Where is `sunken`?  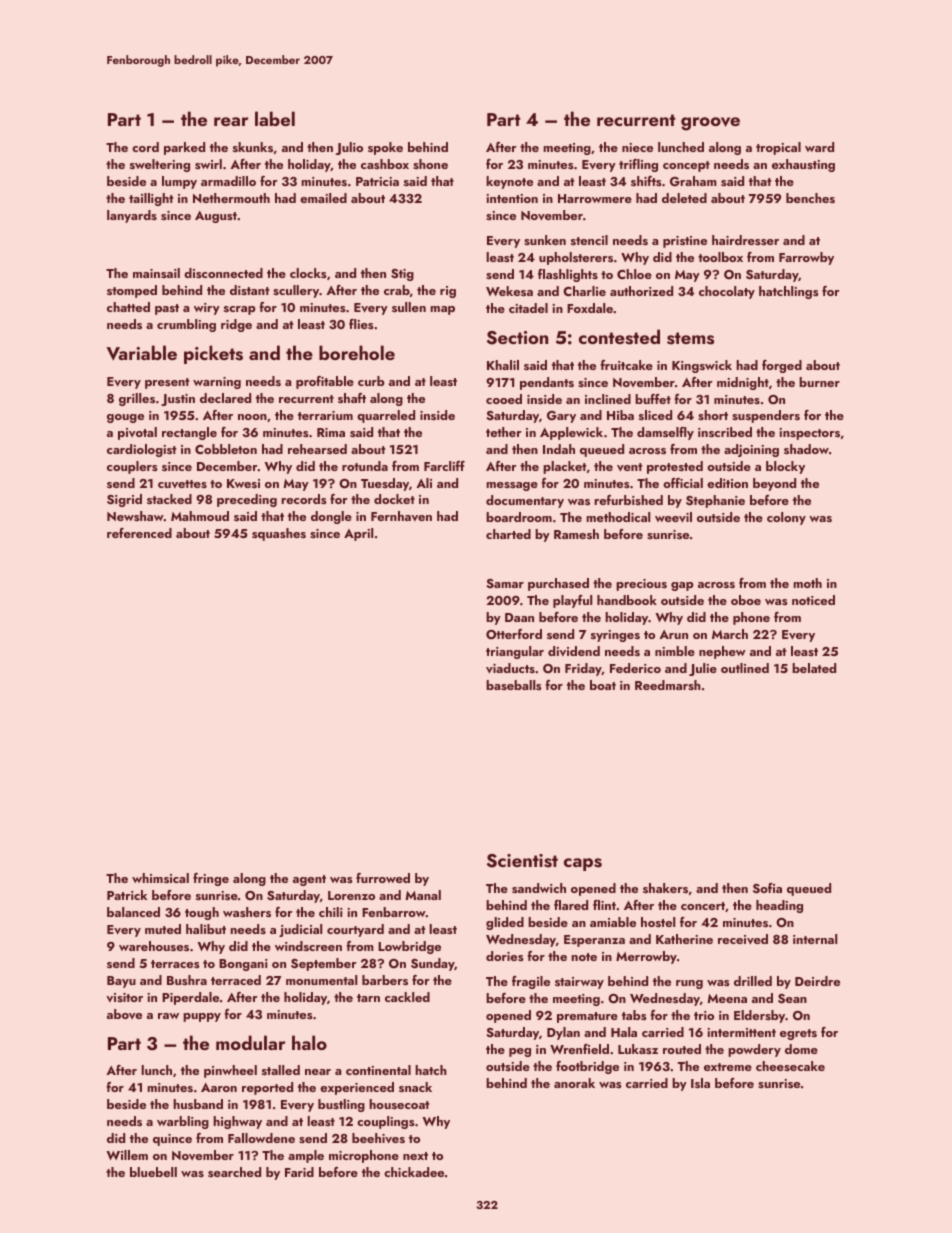 sunken is located at coordinates (545, 240).
